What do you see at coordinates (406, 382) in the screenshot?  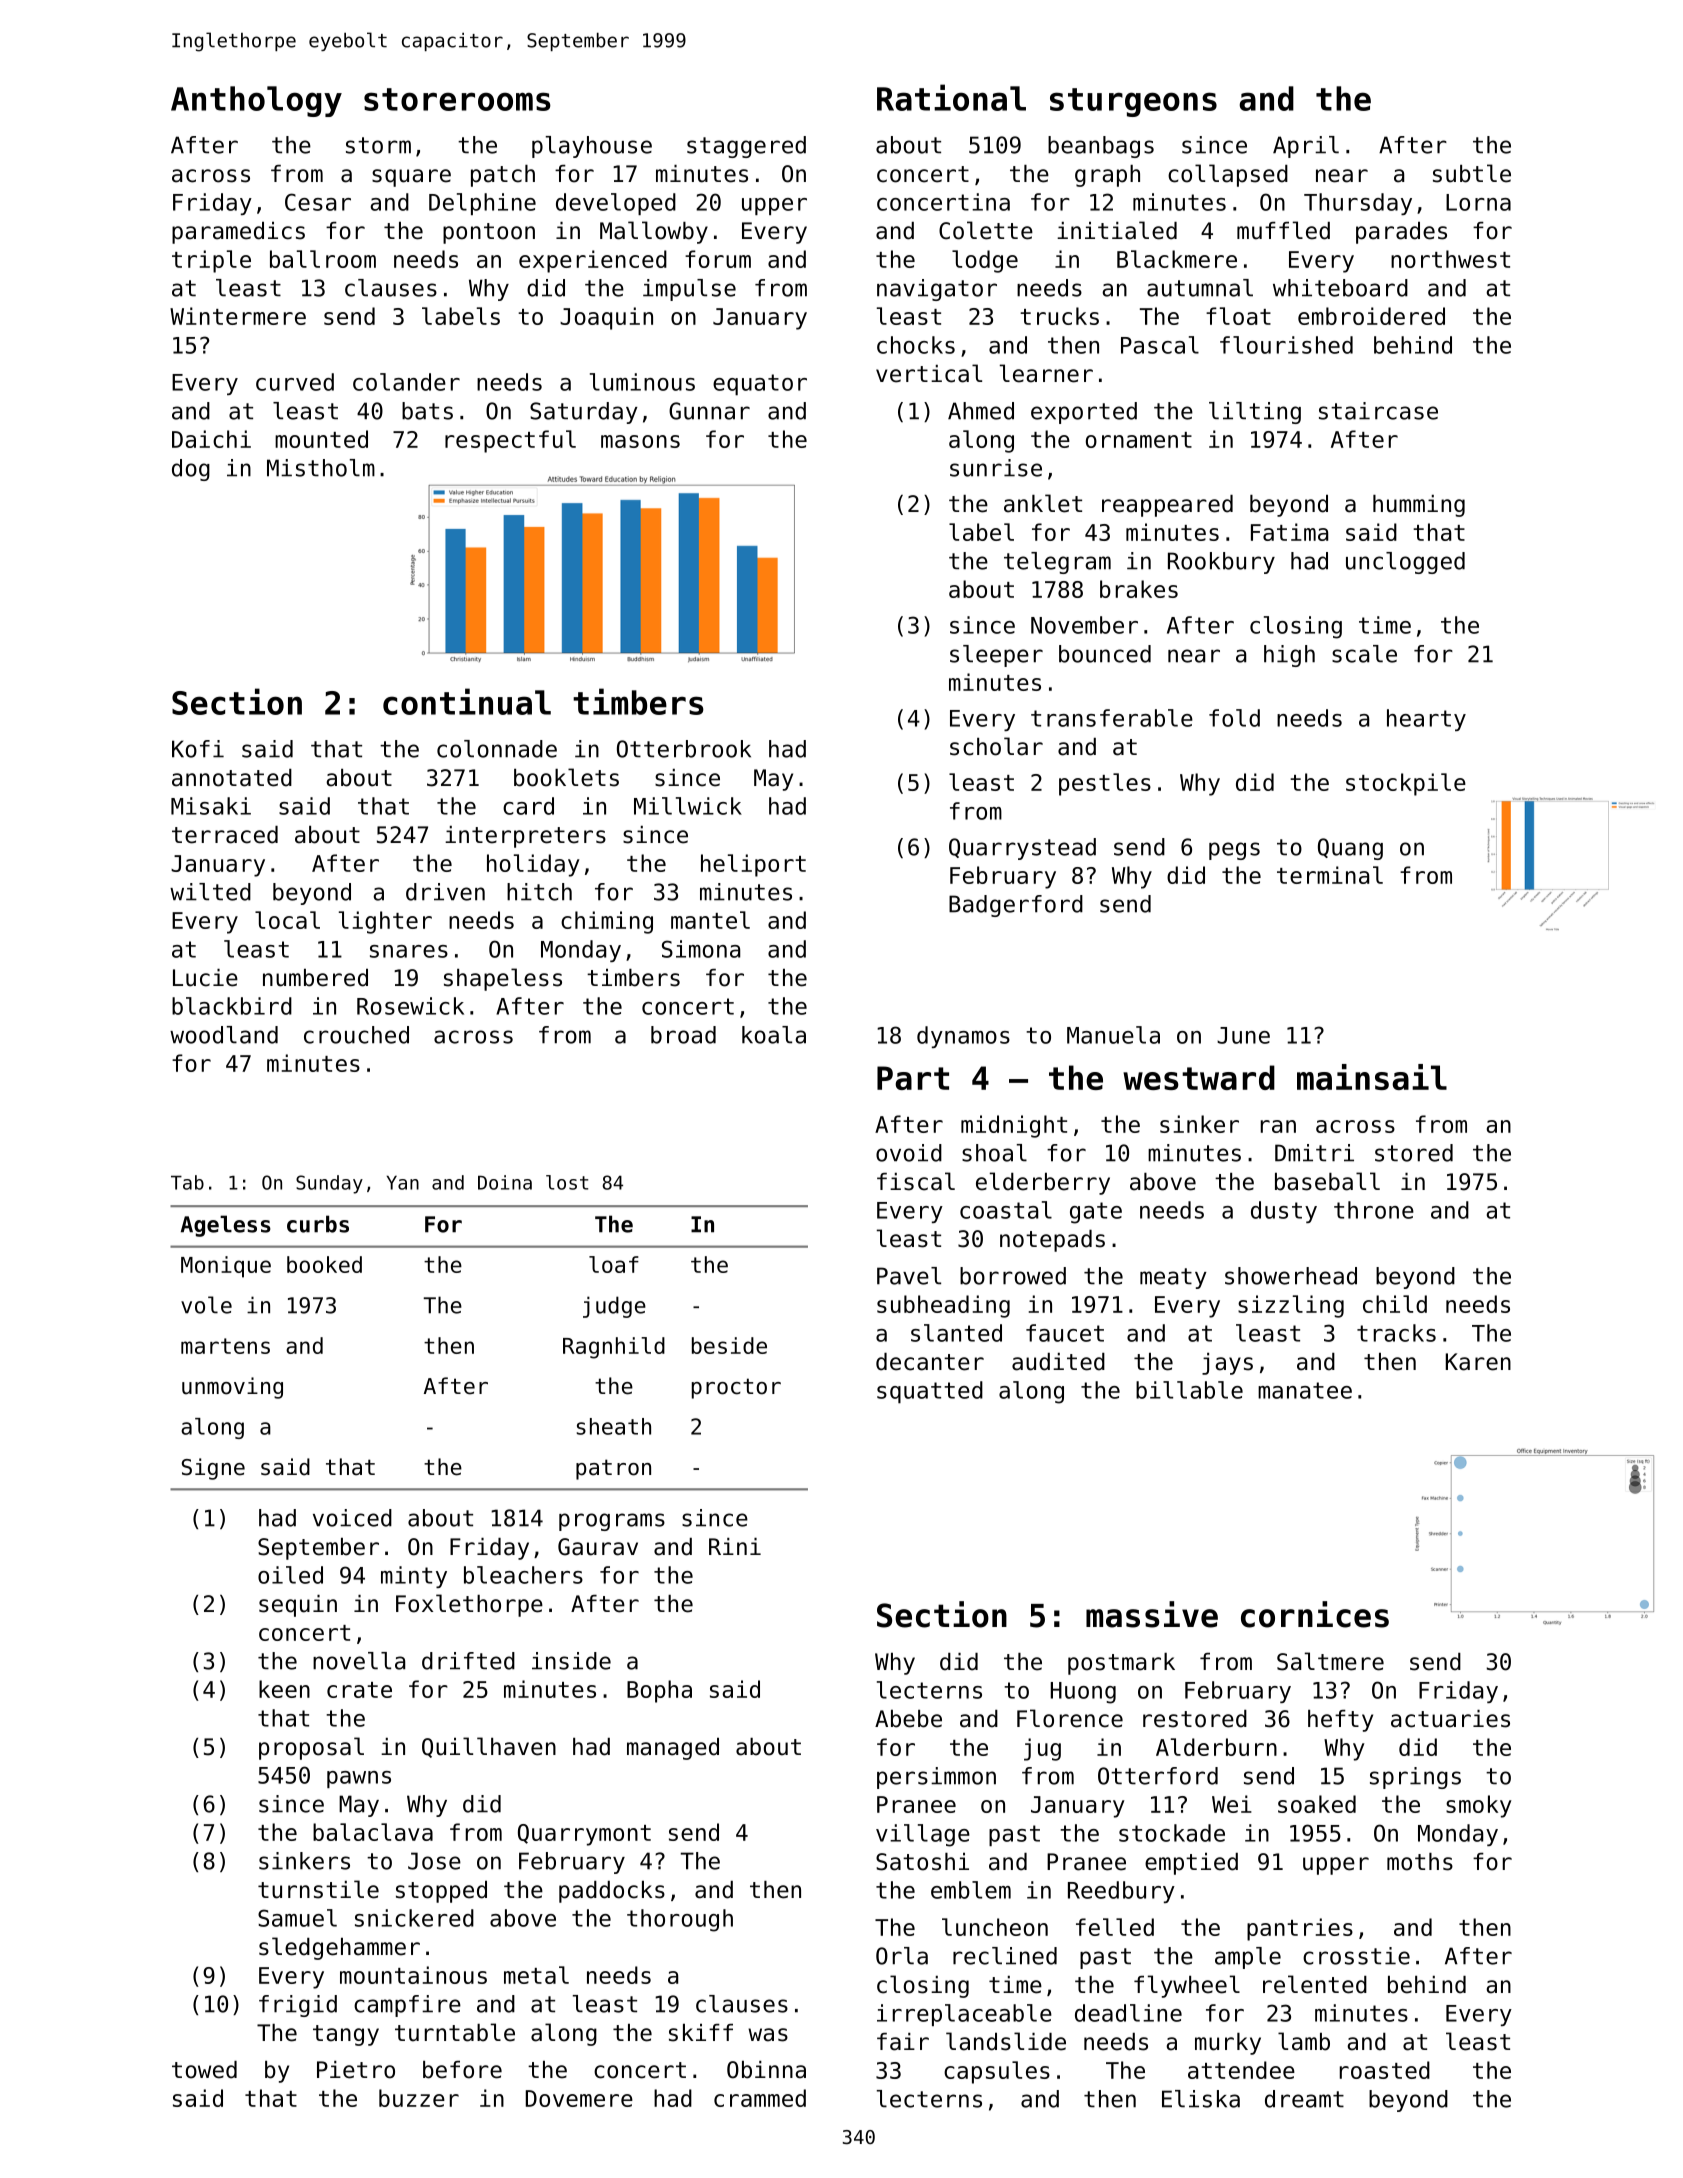 I see `colander` at bounding box center [406, 382].
